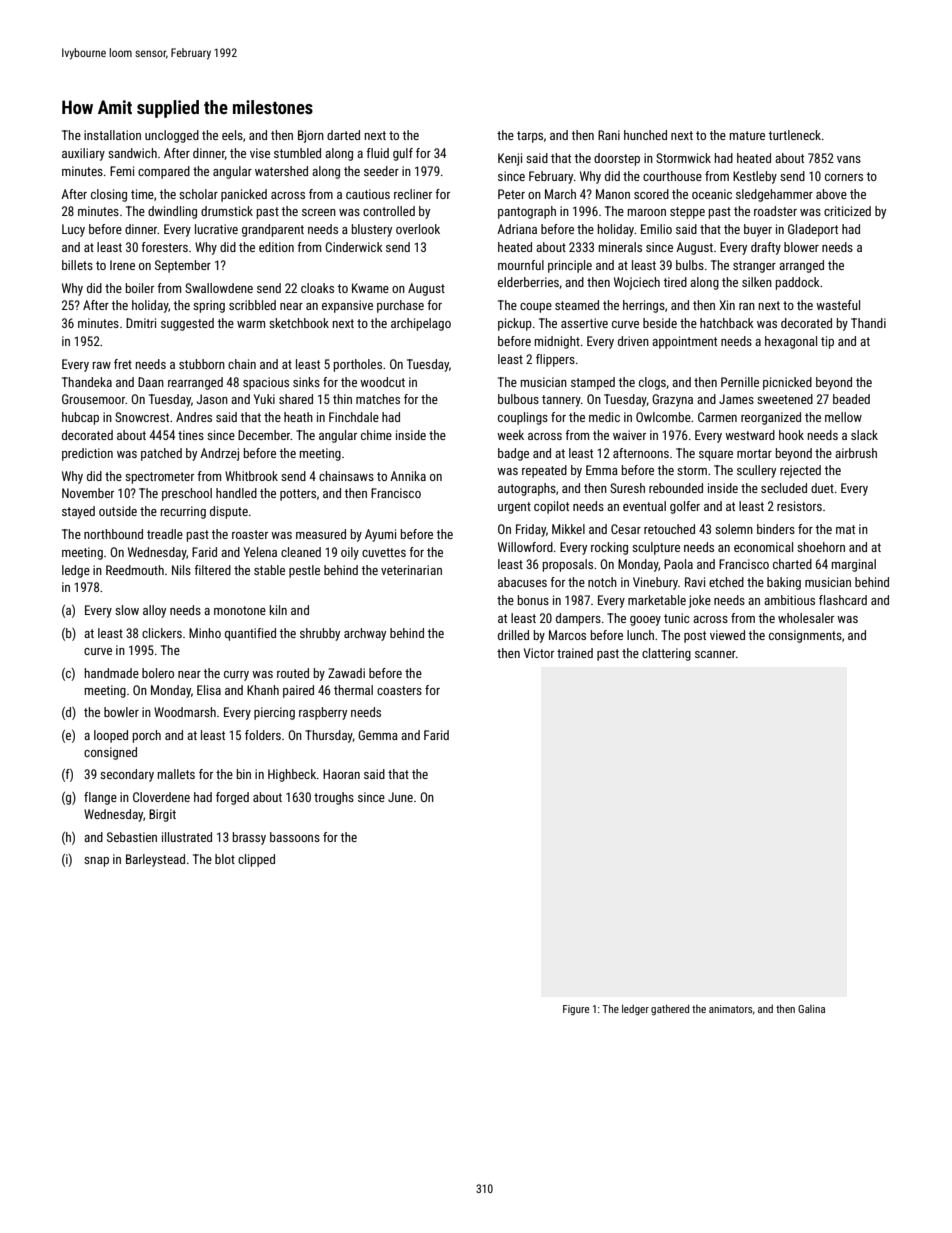 Image resolution: width=952 pixels, height=1233 pixels. I want to click on Kenji, so click(510, 159).
